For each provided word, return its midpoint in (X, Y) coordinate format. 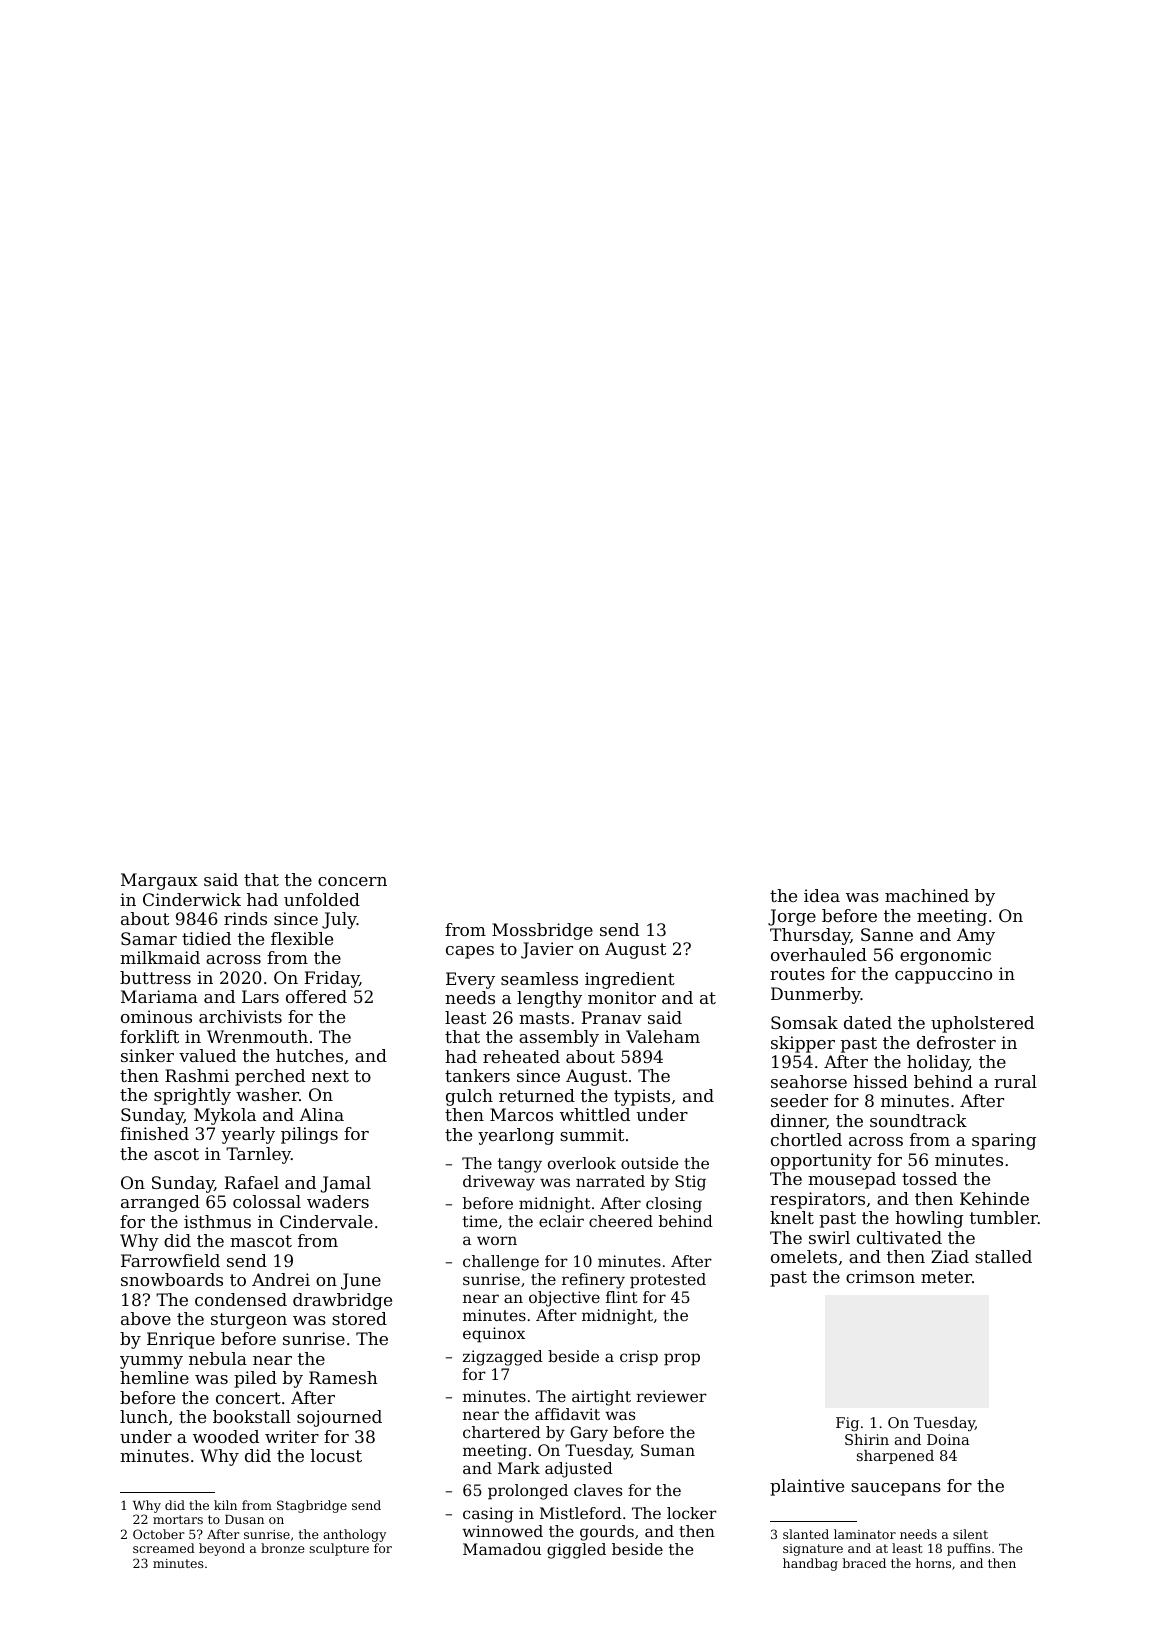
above (146, 1318)
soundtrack (918, 1120)
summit (592, 1134)
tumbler (1004, 1217)
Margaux (159, 881)
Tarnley (258, 1155)
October (159, 1534)
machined (927, 895)
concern (352, 881)
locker (692, 1513)
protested (668, 1281)
